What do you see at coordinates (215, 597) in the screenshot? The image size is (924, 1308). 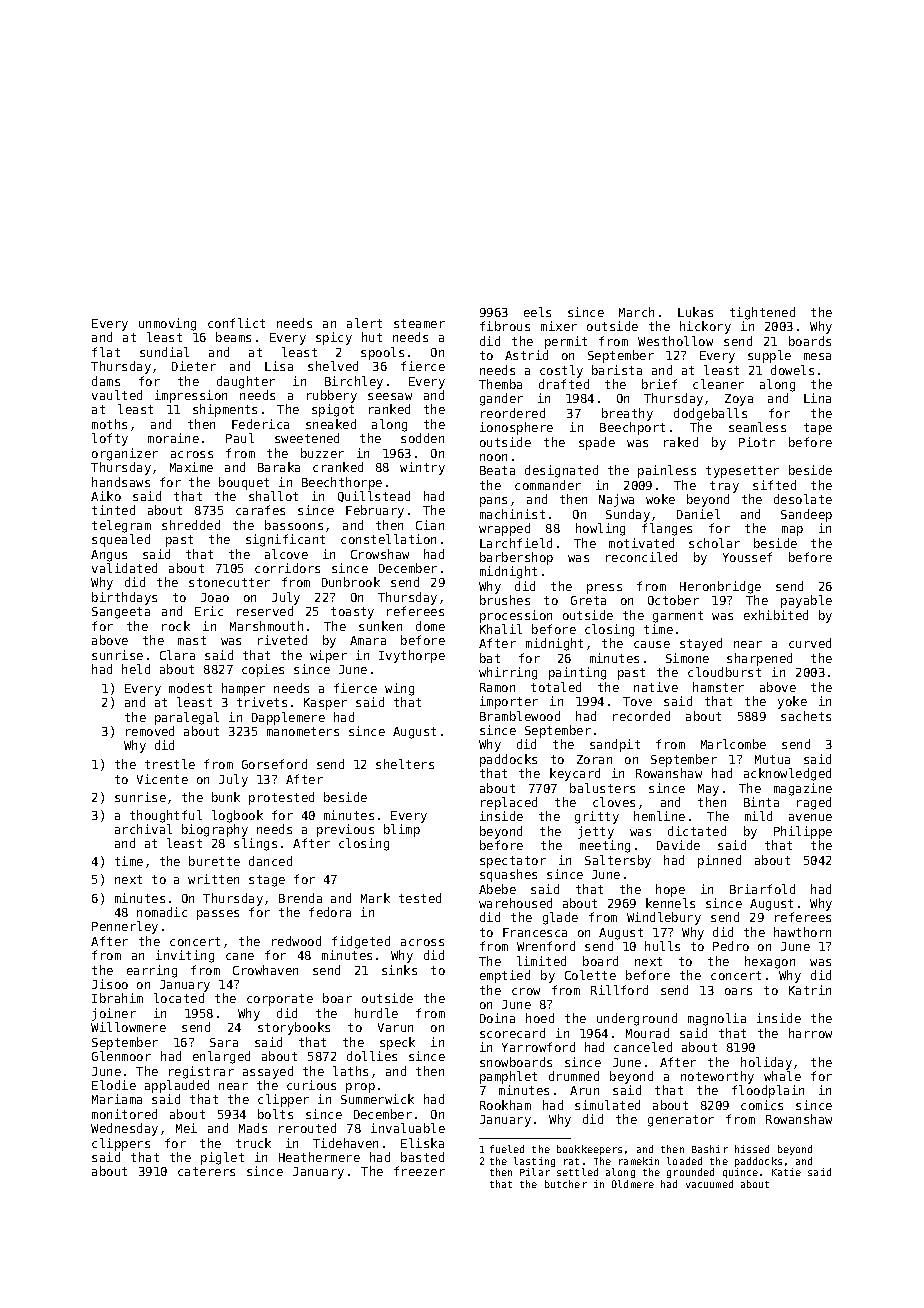 I see `Joao` at bounding box center [215, 597].
